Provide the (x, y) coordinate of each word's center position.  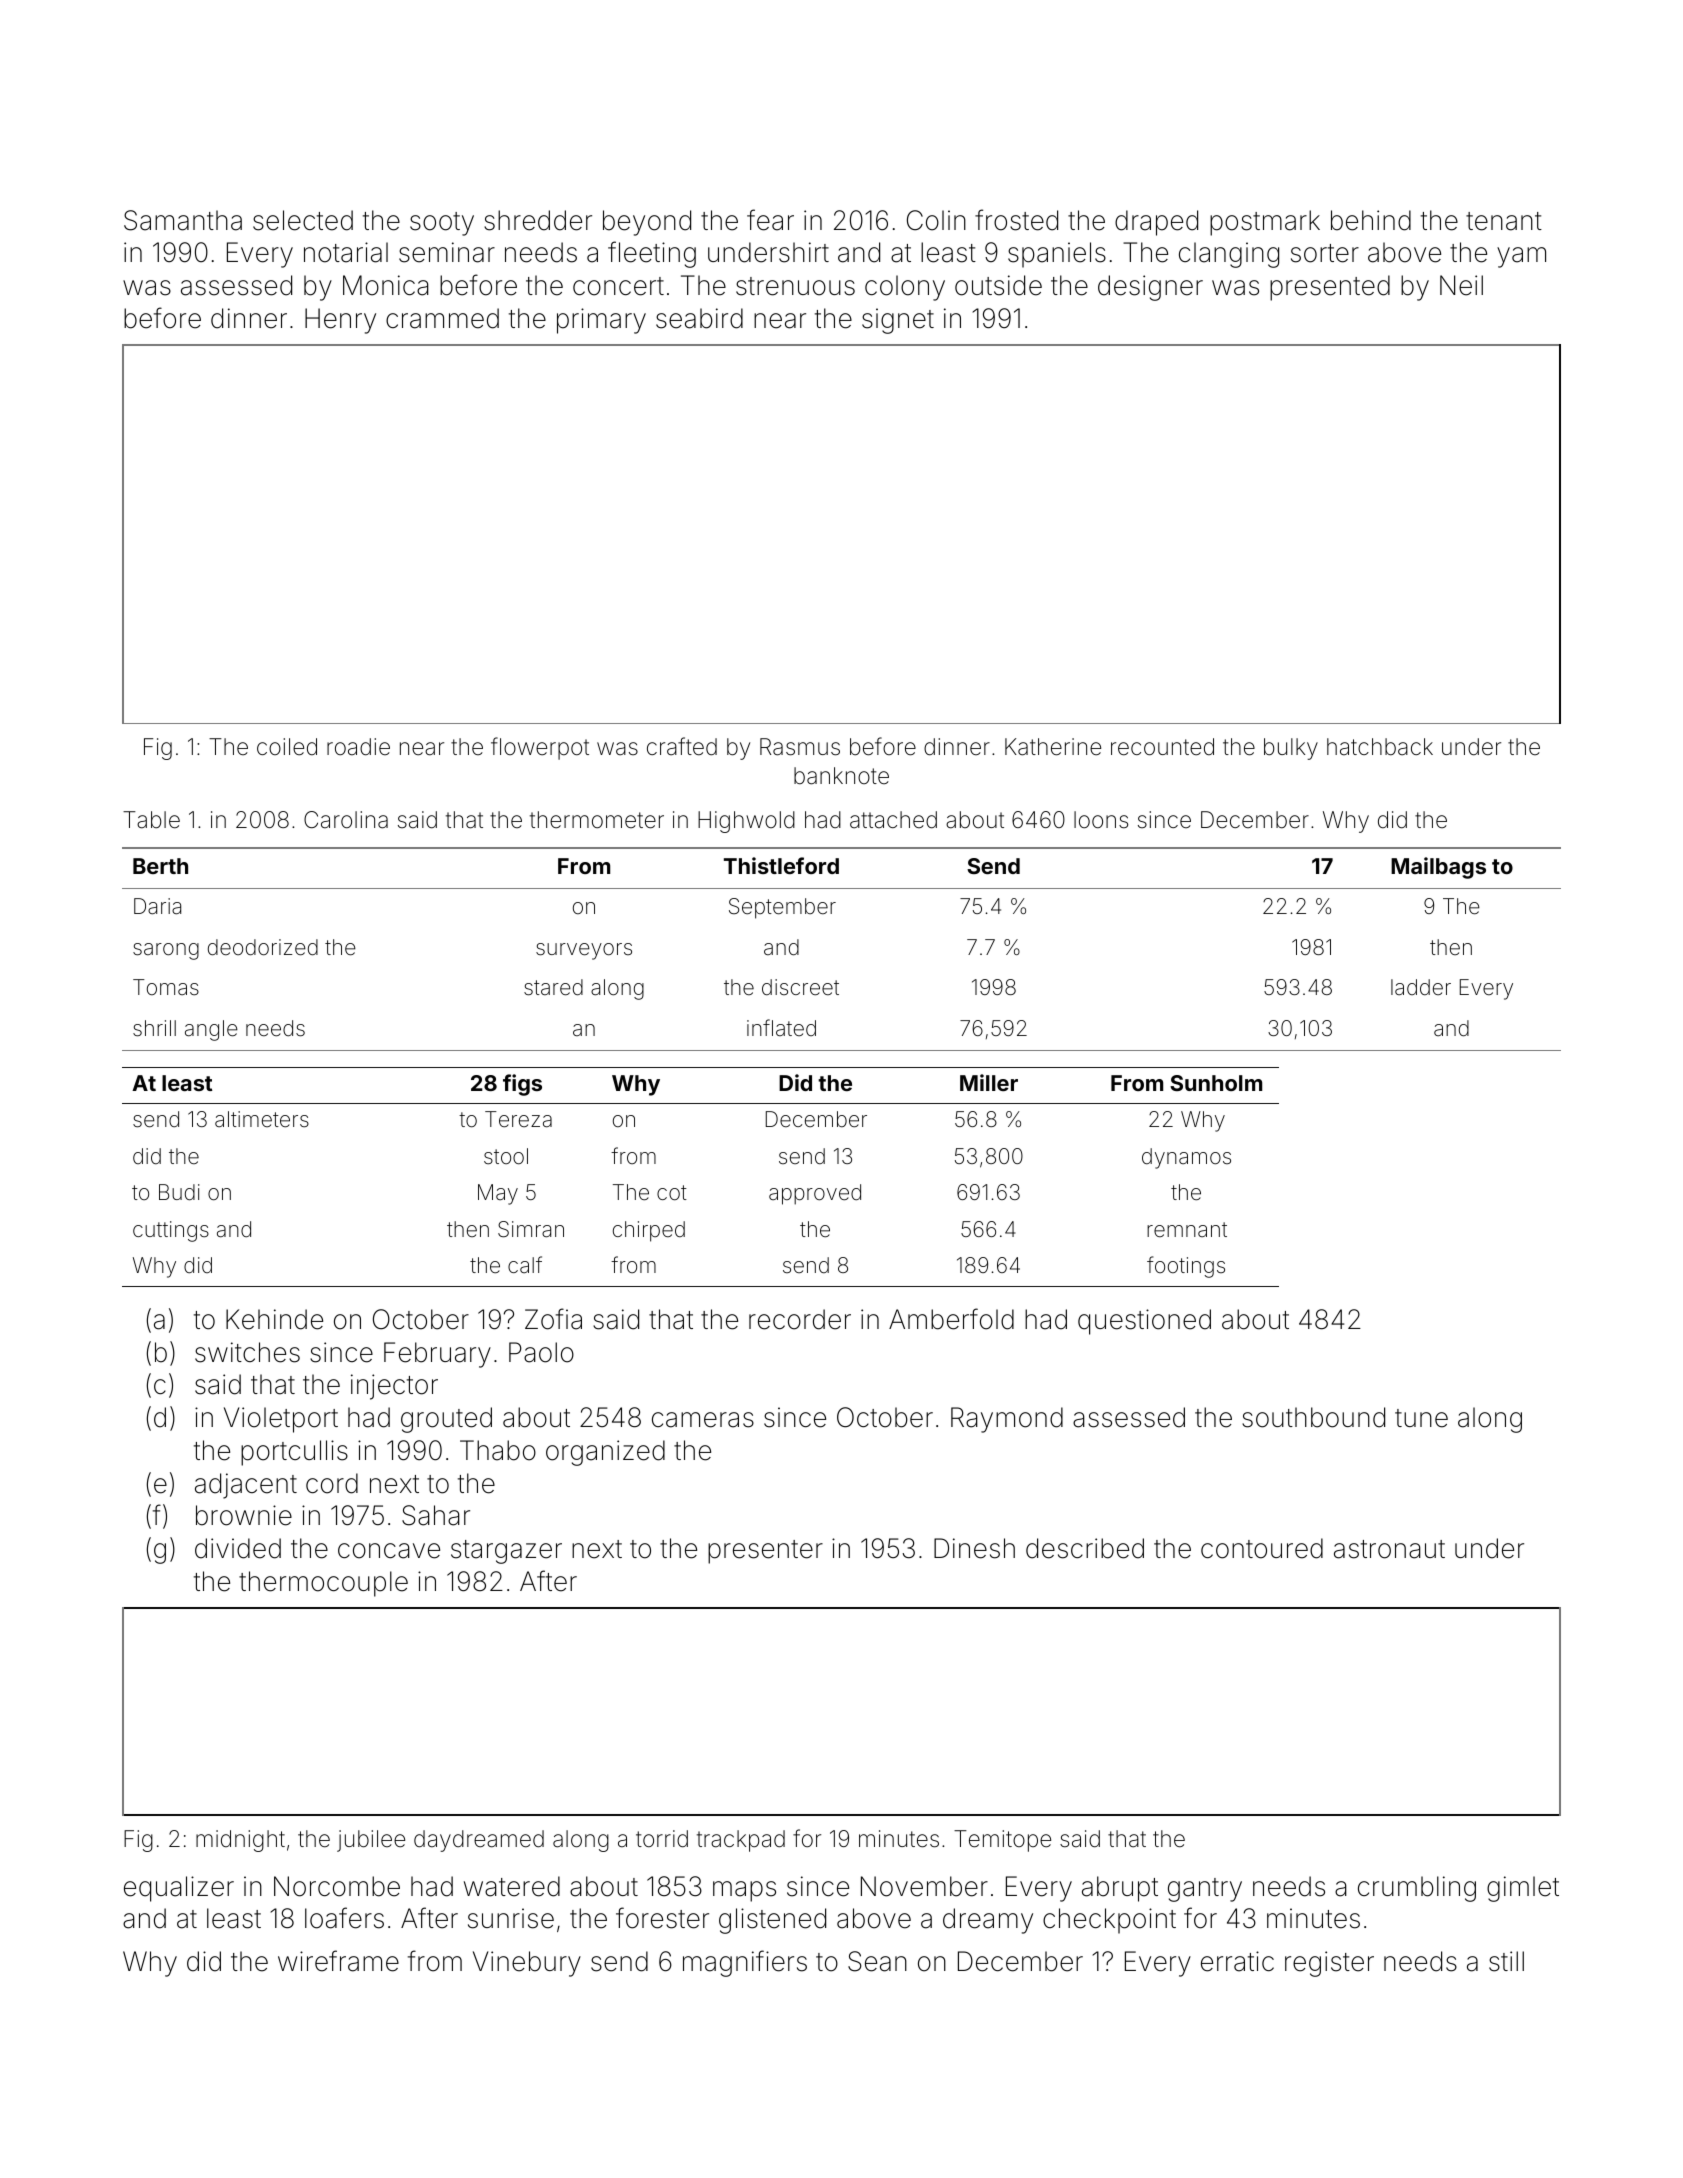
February (437, 1355)
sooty (442, 224)
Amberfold (951, 1319)
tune (1421, 1418)
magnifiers (745, 1963)
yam (1521, 257)
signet (898, 321)
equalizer (179, 1889)
